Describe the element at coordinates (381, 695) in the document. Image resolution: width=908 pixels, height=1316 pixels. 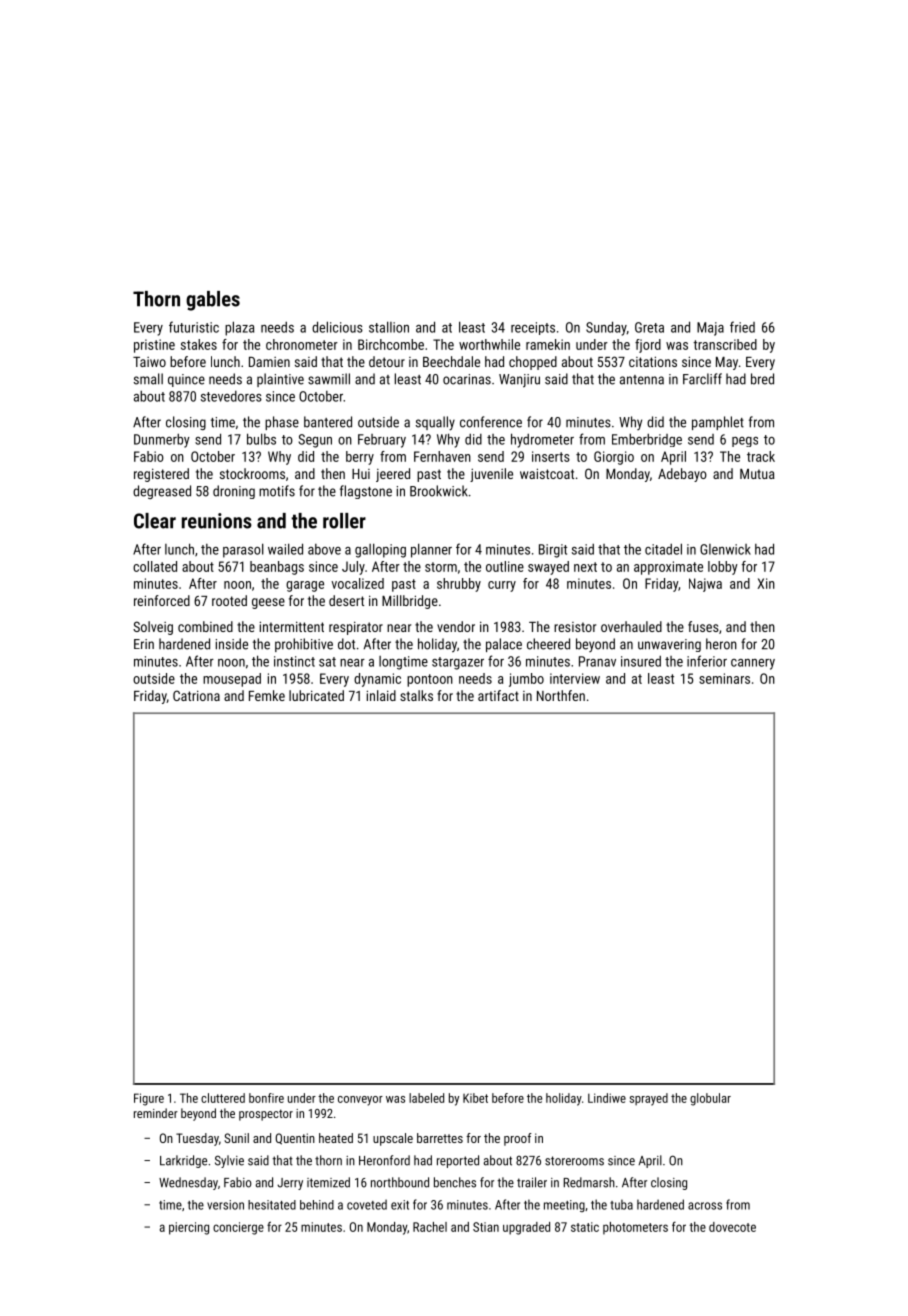
I see `inlaid` at that location.
